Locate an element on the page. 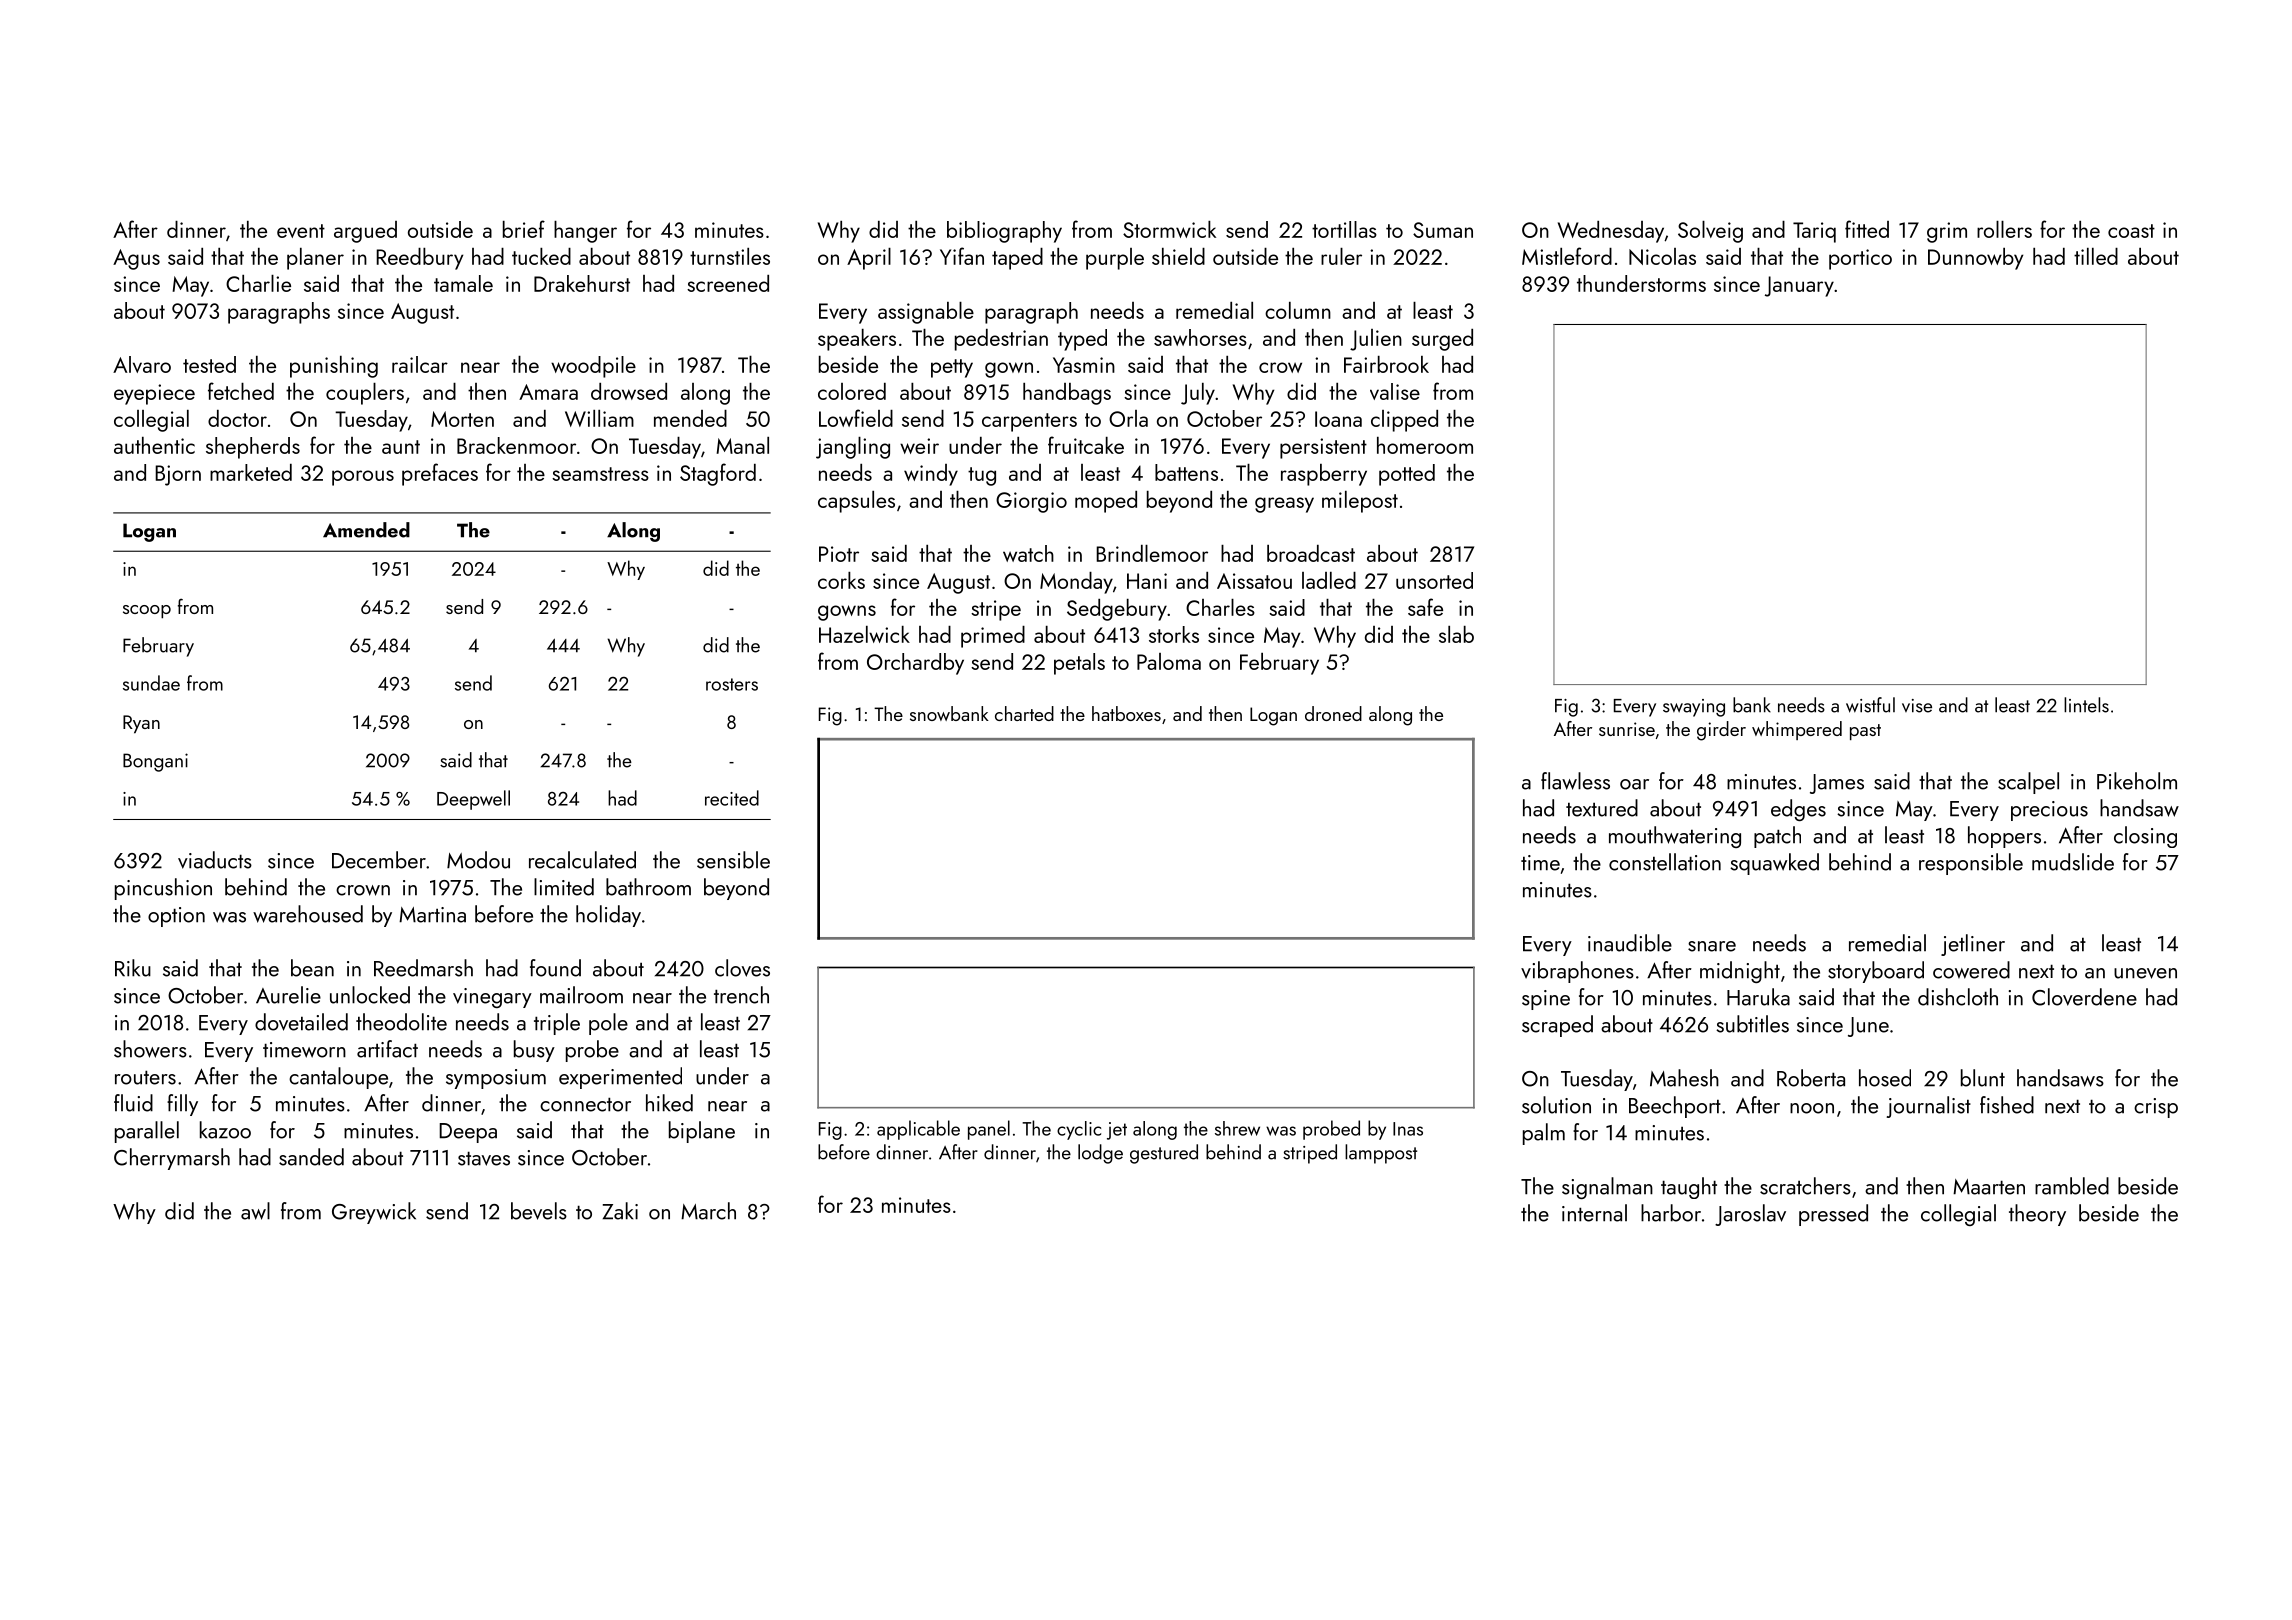 The width and height of the document is (2292, 1620). watch is located at coordinates (1028, 553).
